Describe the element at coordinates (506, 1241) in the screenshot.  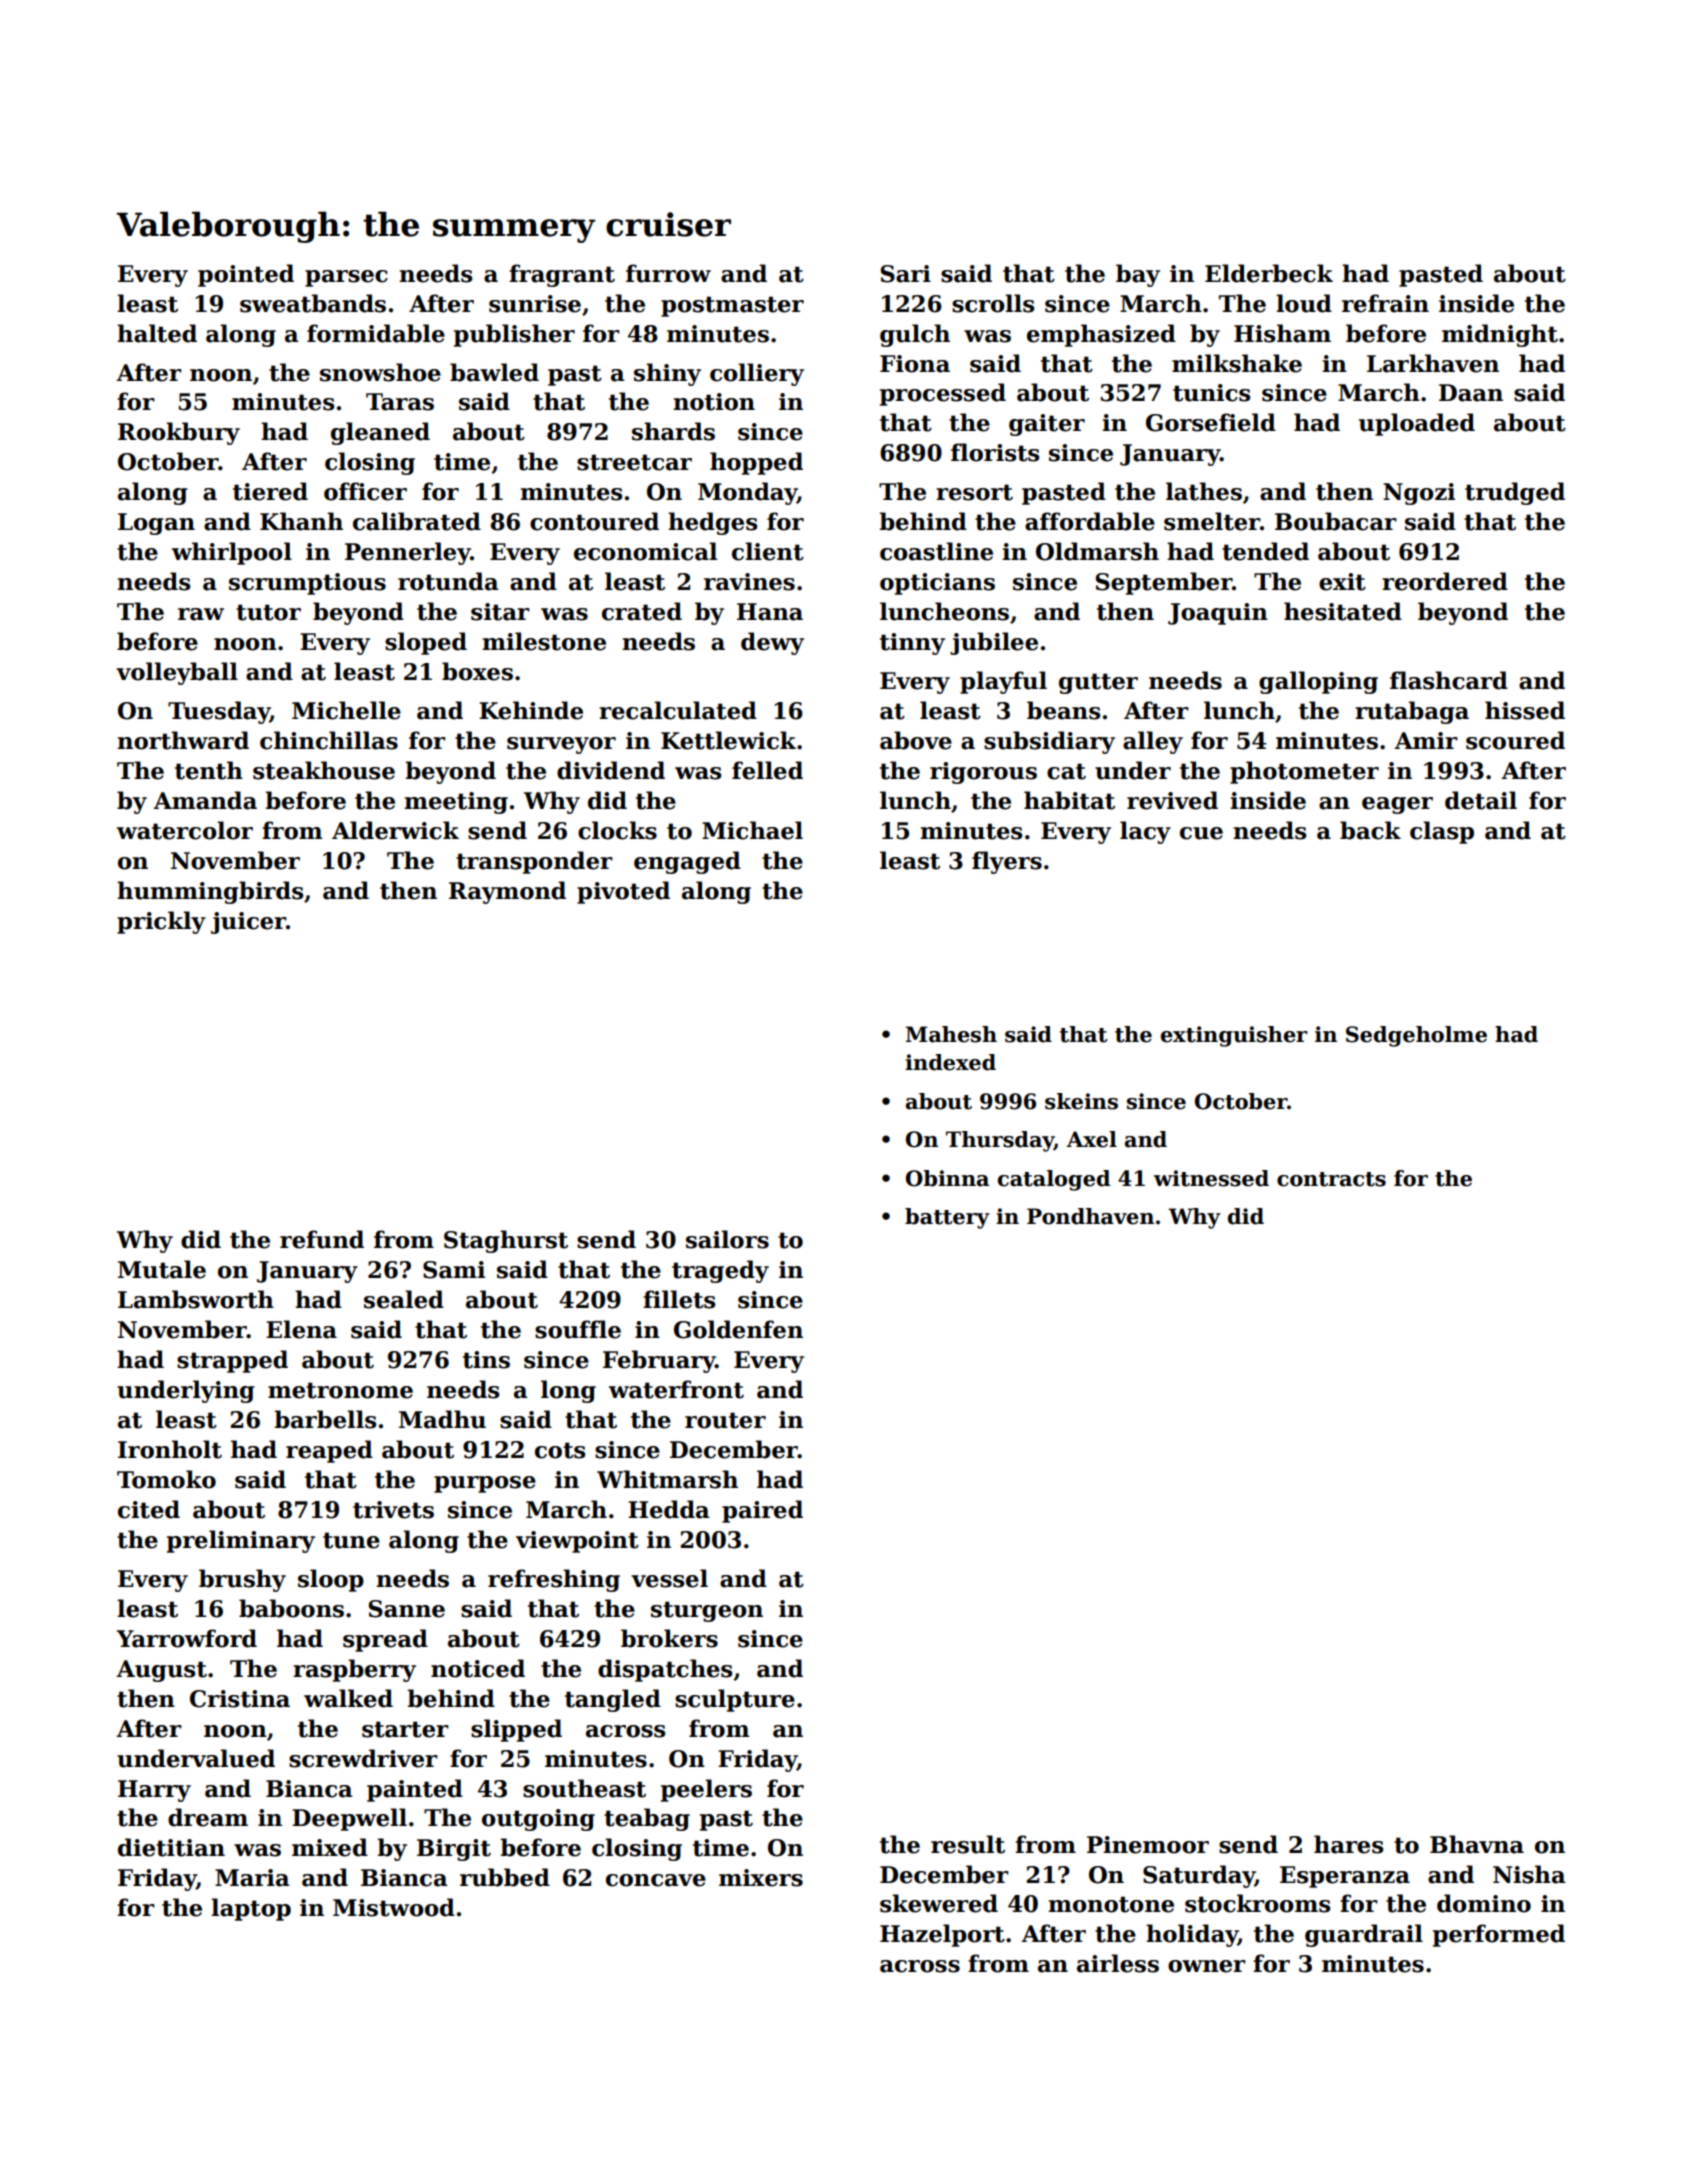
I see `Staghurst` at that location.
